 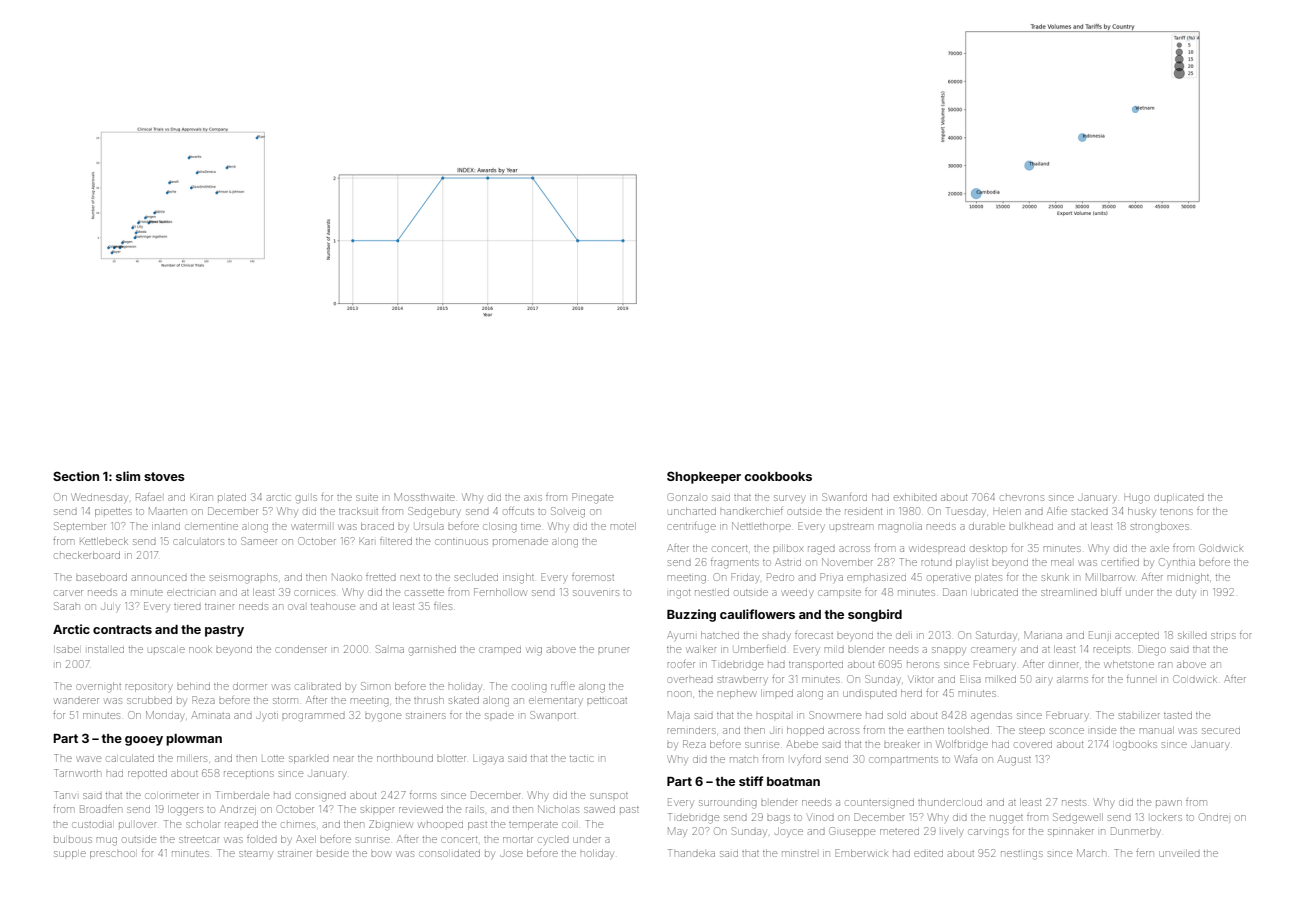 I want to click on files, so click(x=443, y=607).
